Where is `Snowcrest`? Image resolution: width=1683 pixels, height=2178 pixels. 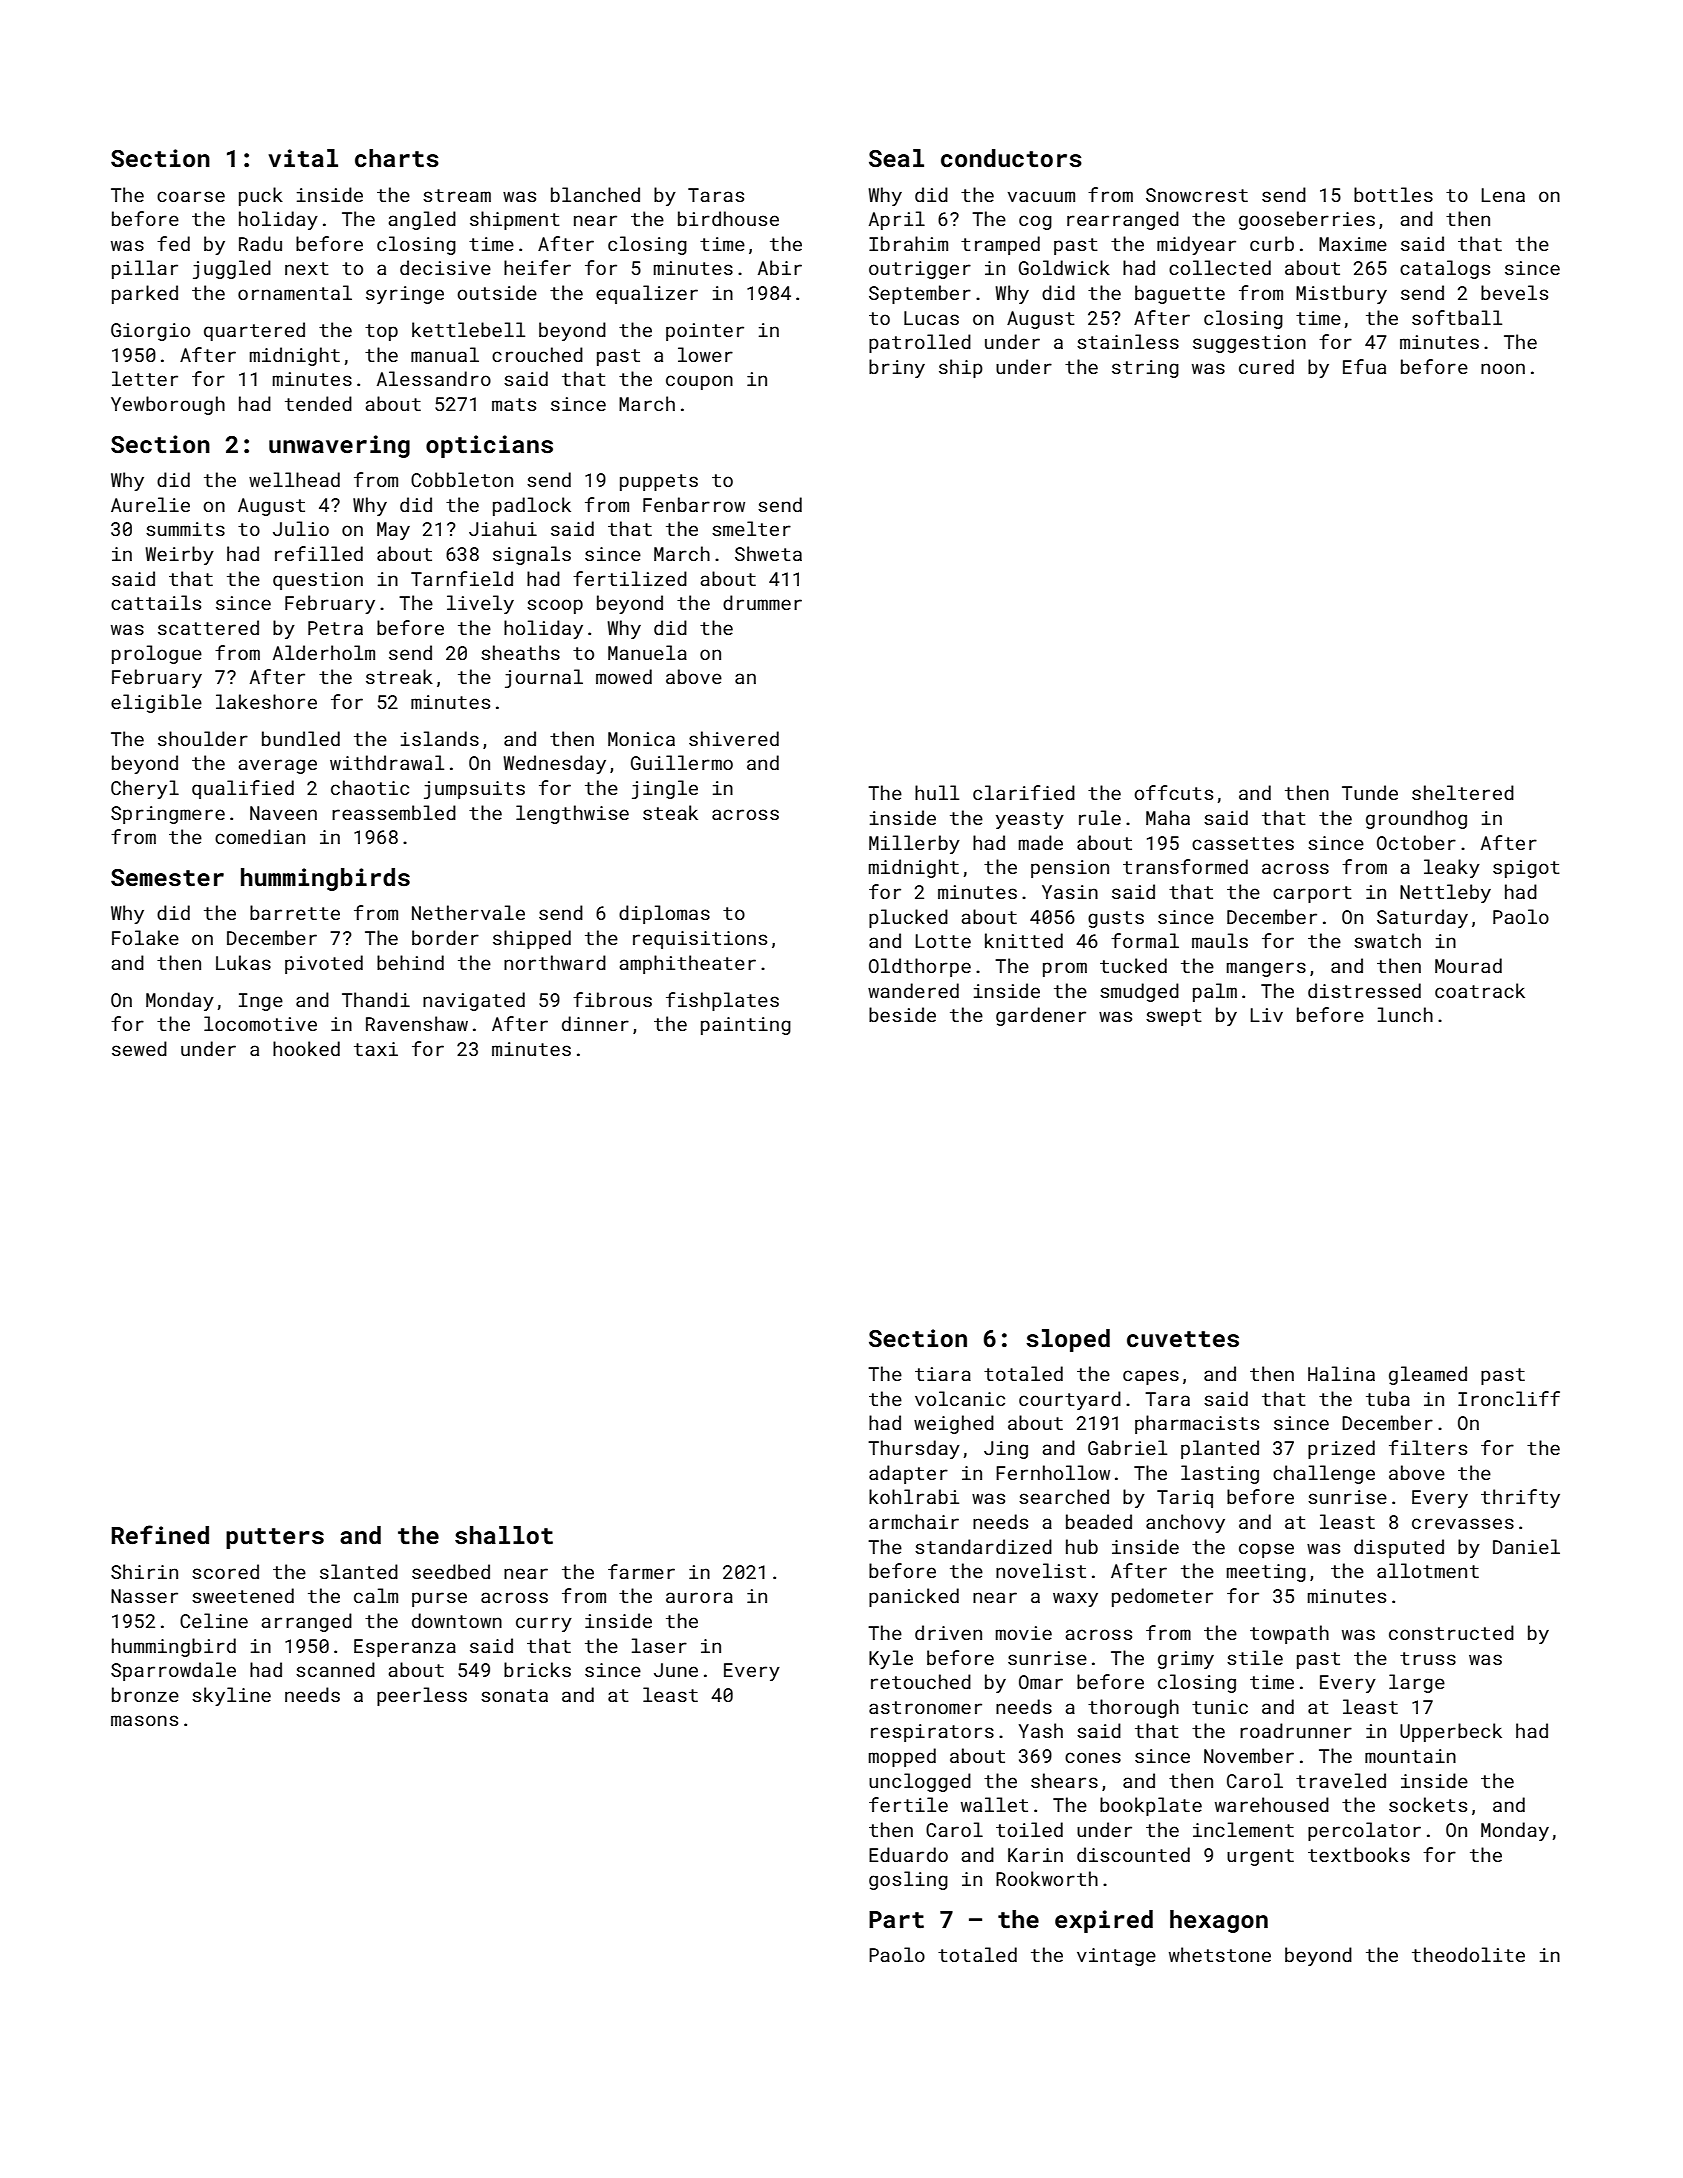 Snowcrest is located at coordinates (1197, 195).
